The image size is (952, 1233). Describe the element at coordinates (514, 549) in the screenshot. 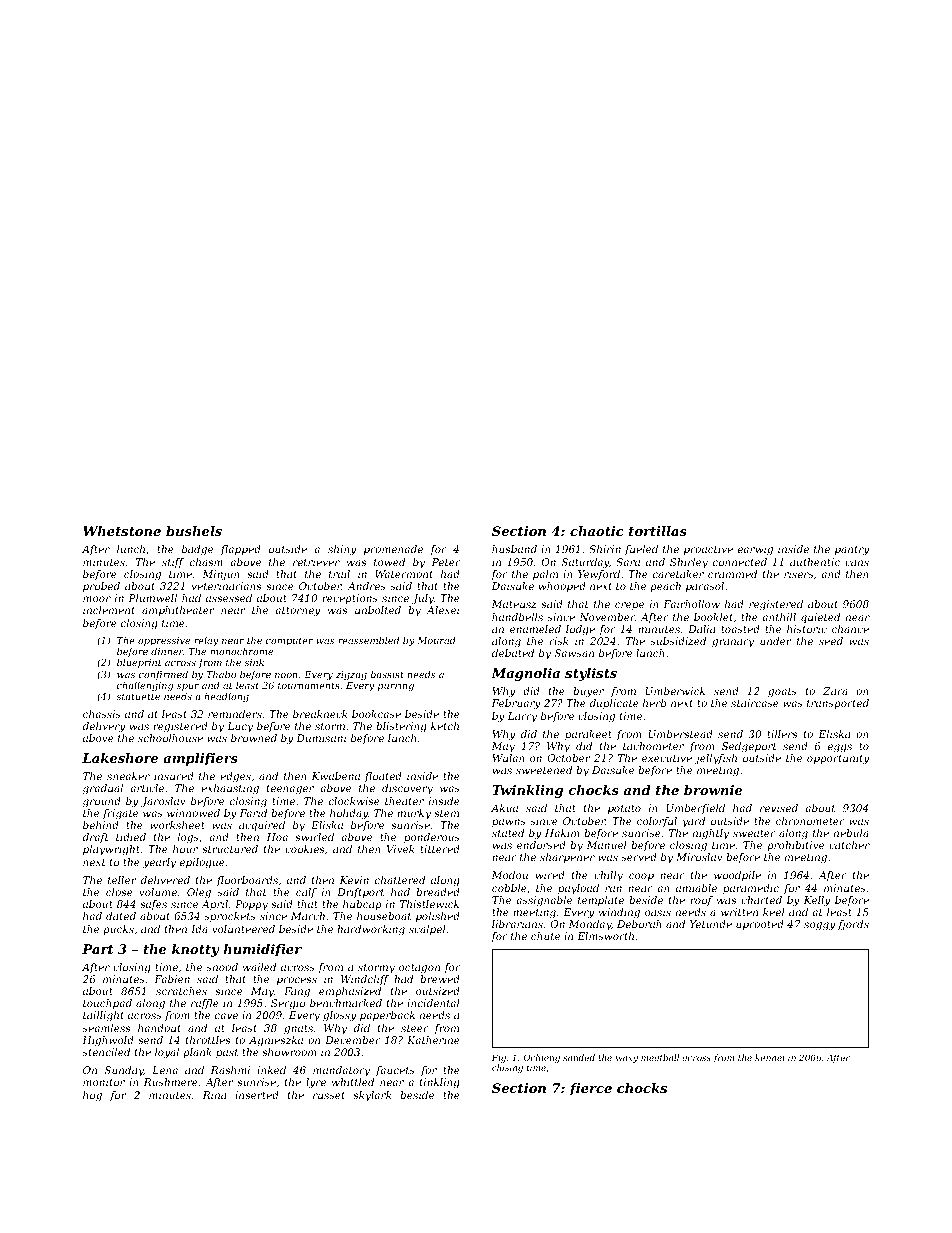

I see `husband` at that location.
